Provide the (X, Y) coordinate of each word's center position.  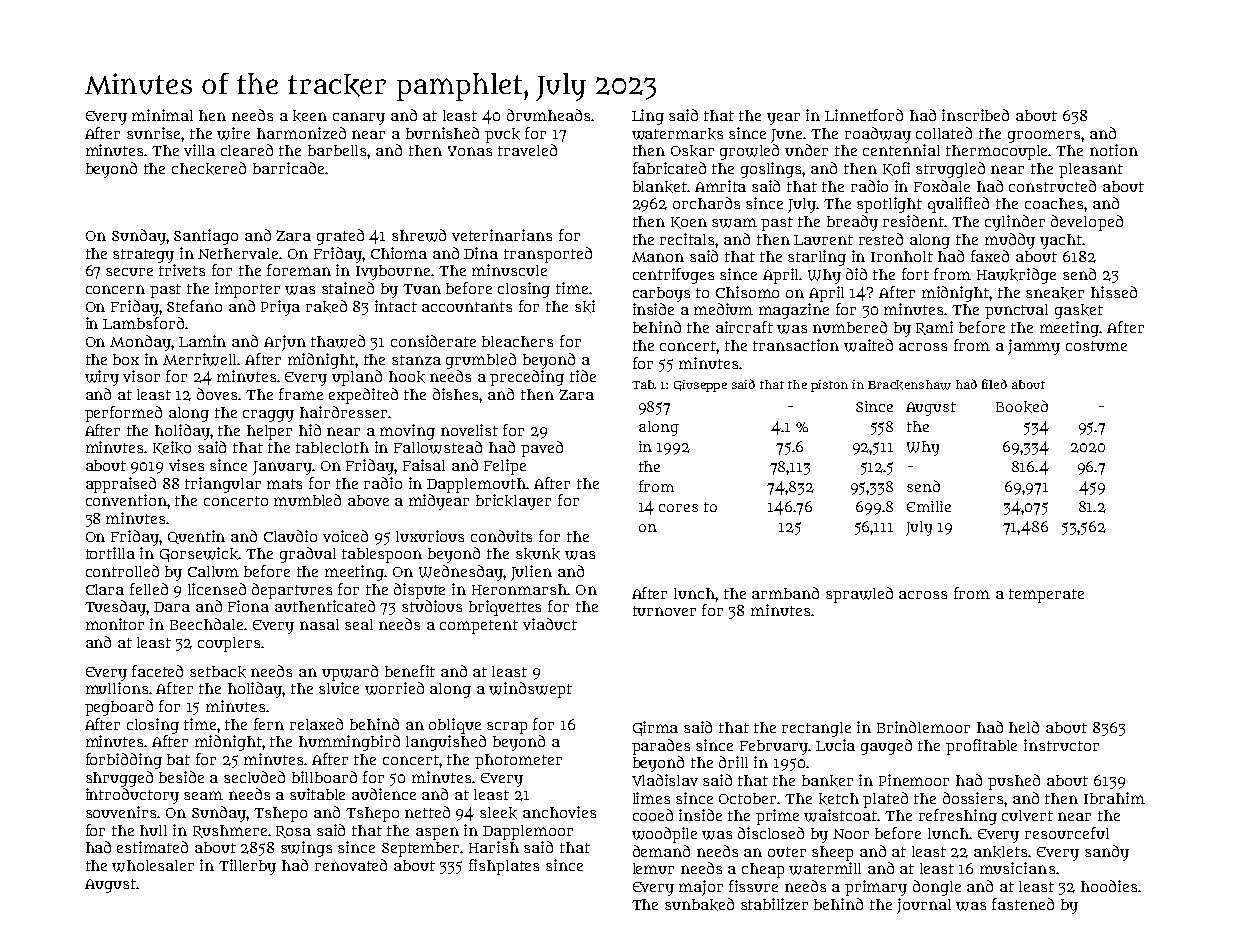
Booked (1022, 406)
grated (340, 237)
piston (829, 386)
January (282, 468)
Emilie (929, 506)
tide (583, 376)
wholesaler (153, 866)
